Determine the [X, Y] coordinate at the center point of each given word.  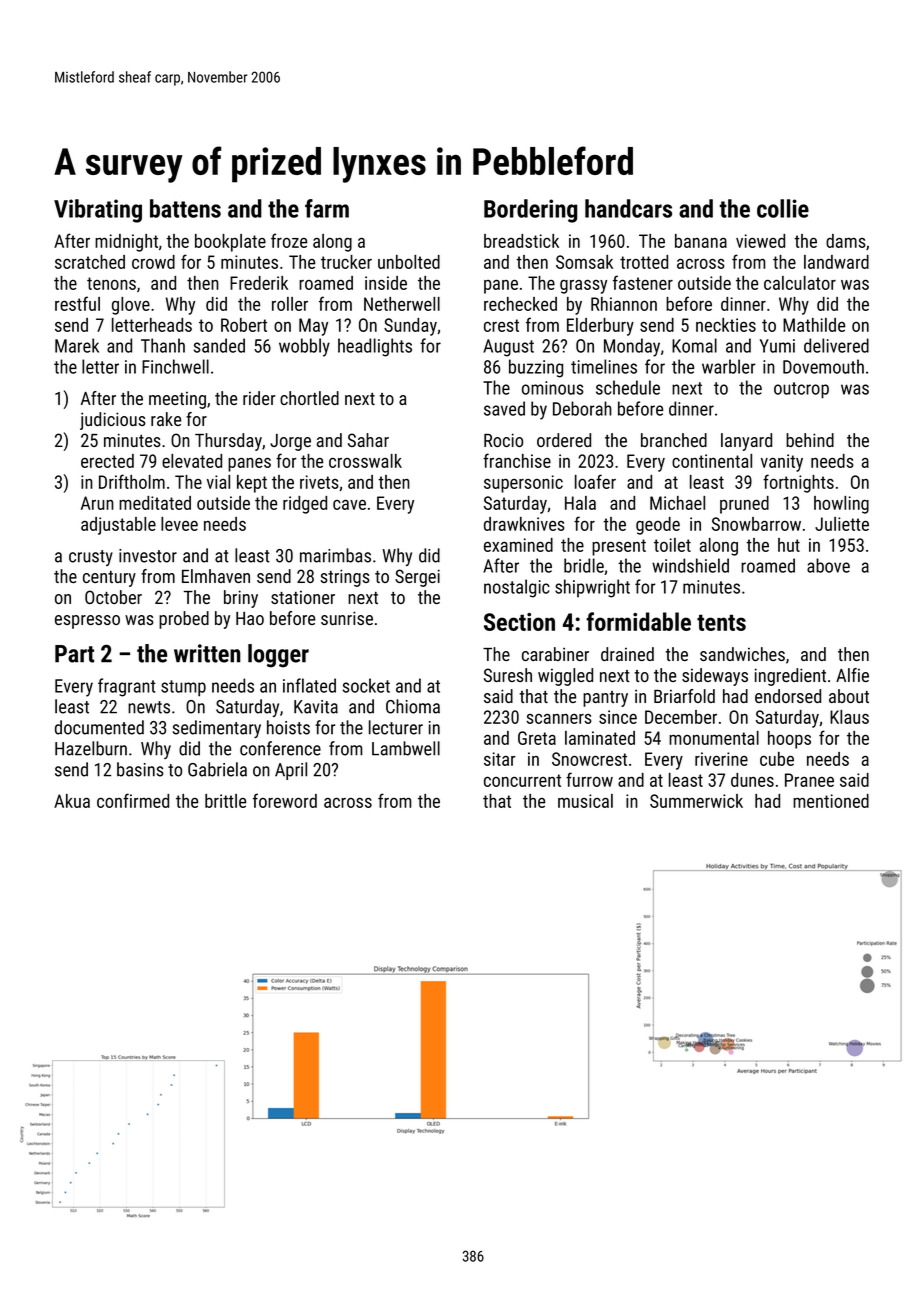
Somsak [584, 262]
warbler [729, 366]
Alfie [852, 675]
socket [366, 685]
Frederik [259, 283]
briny [241, 599]
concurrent [522, 780]
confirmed [133, 800]
